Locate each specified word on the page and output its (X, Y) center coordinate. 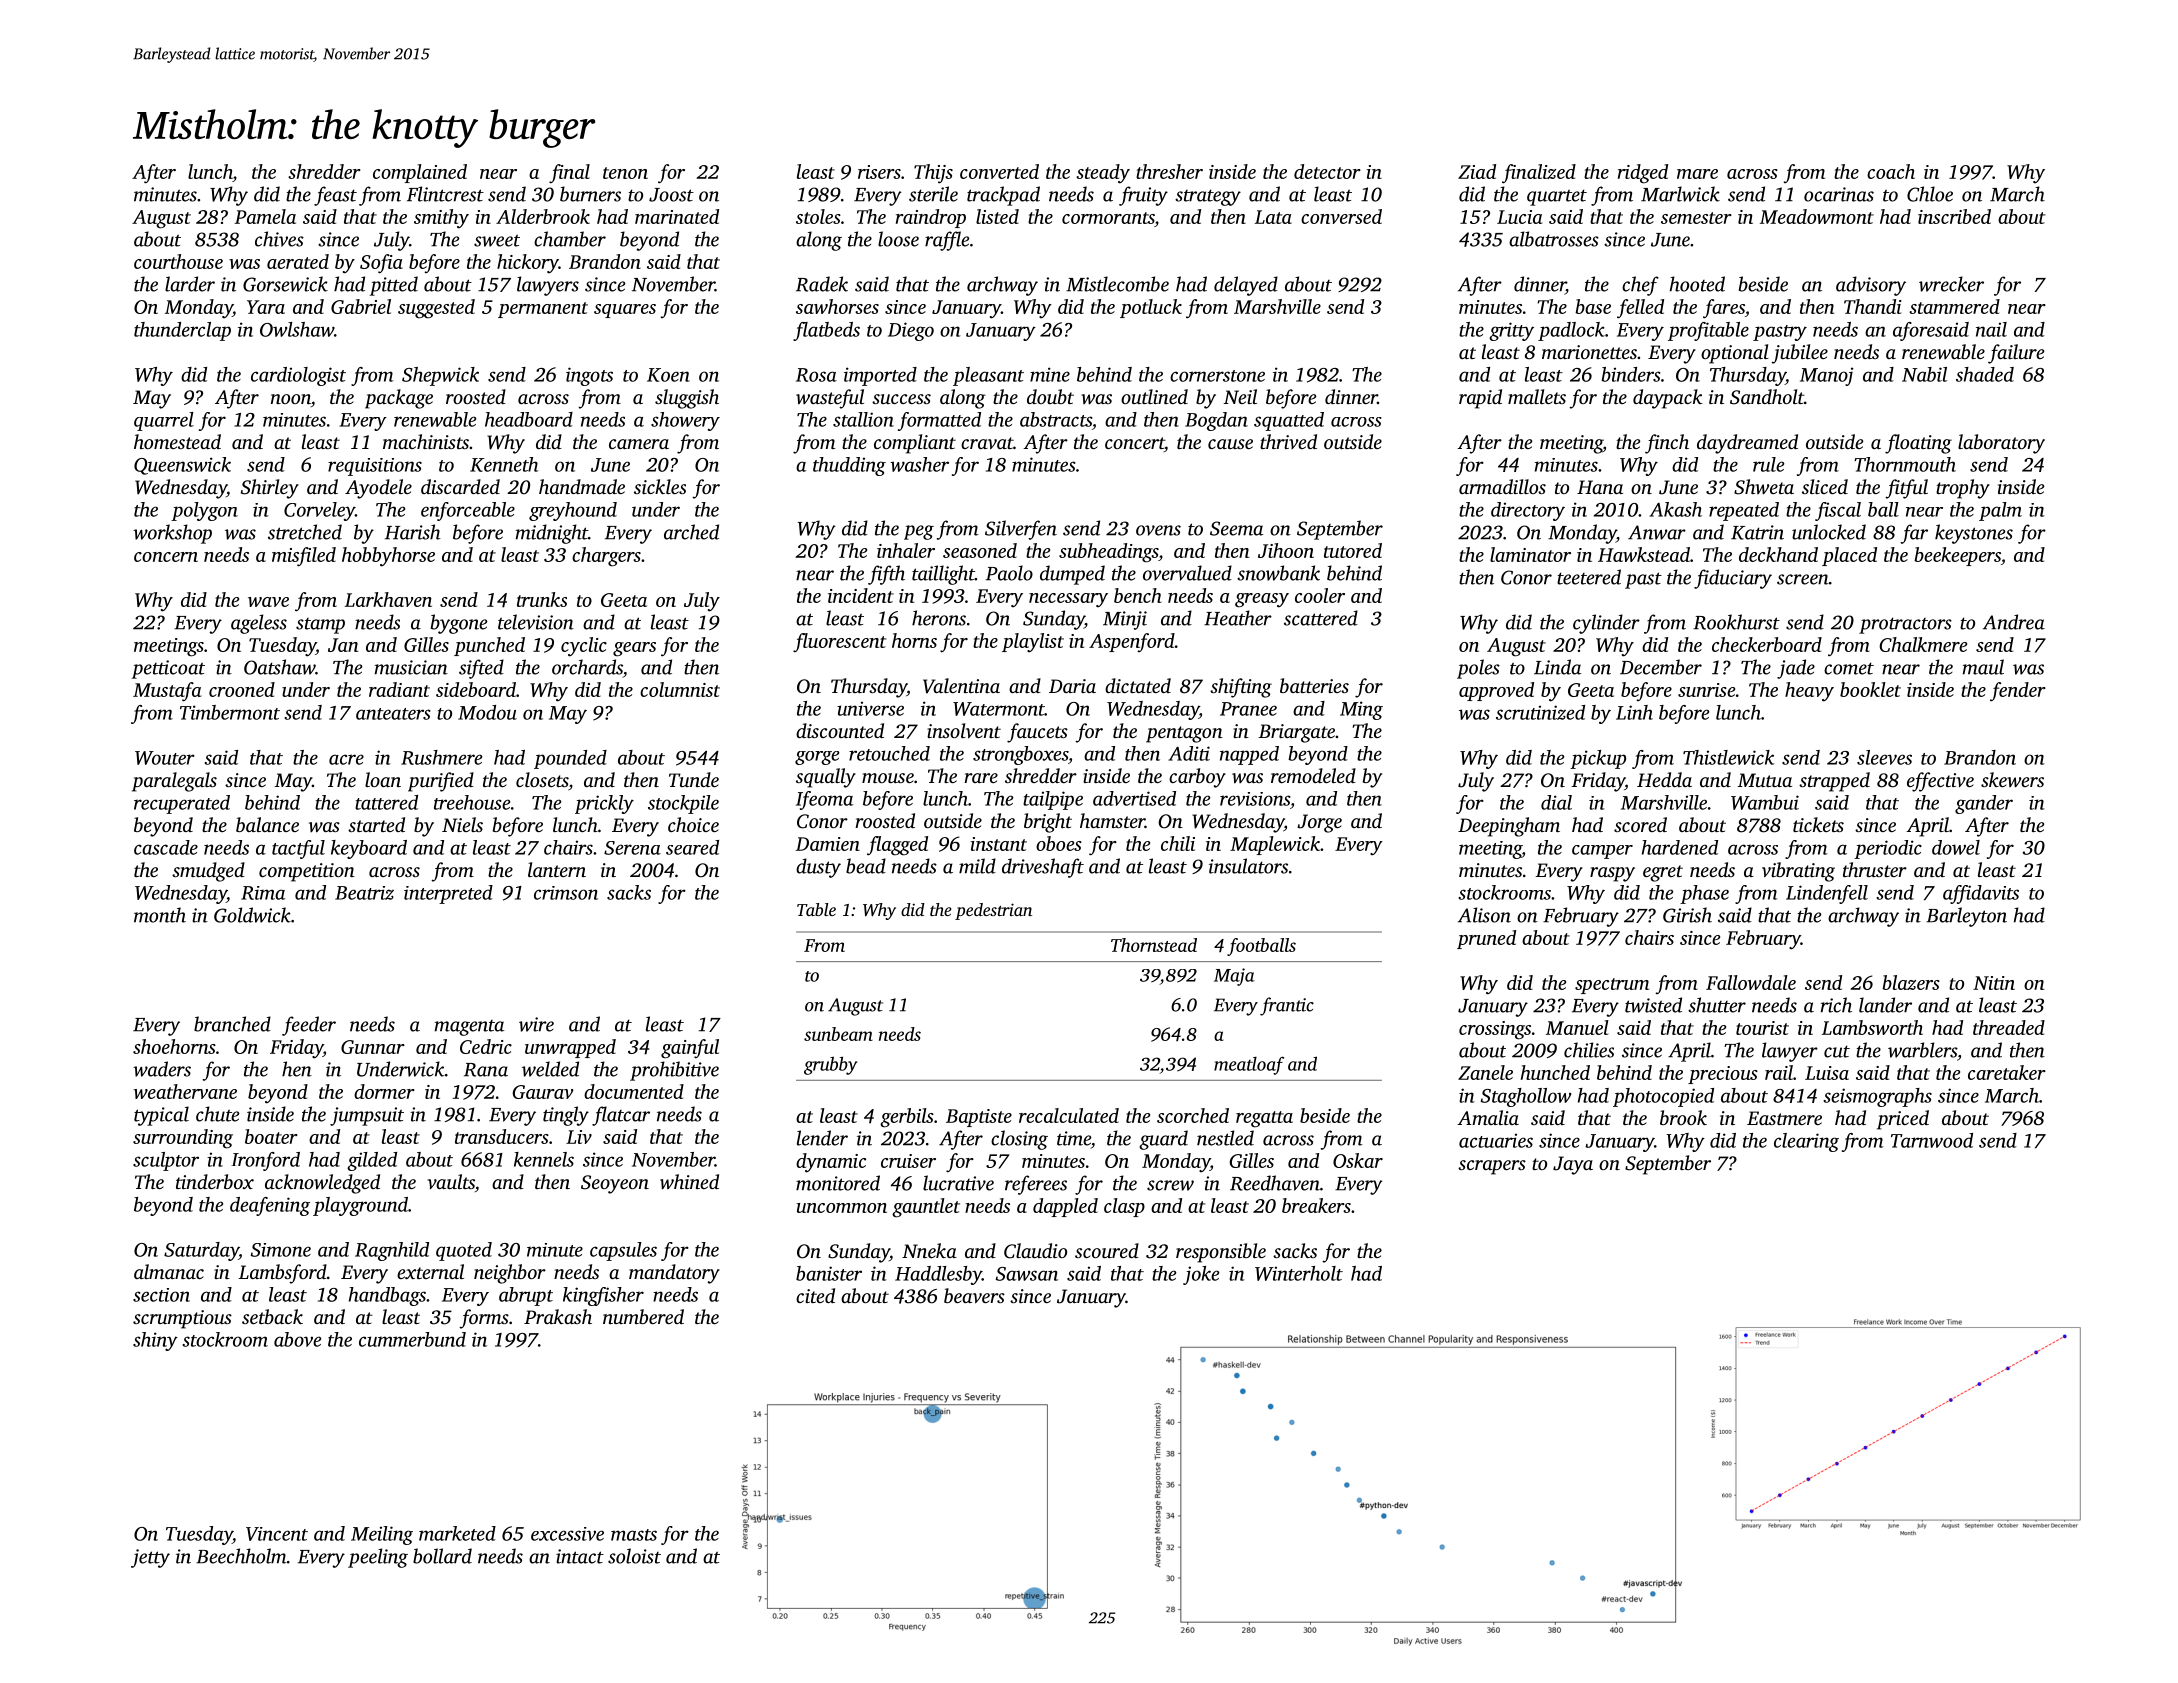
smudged (208, 872)
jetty (150, 1558)
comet (1849, 668)
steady (1103, 174)
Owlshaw (297, 329)
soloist (634, 1556)
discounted (840, 730)
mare (1697, 174)
